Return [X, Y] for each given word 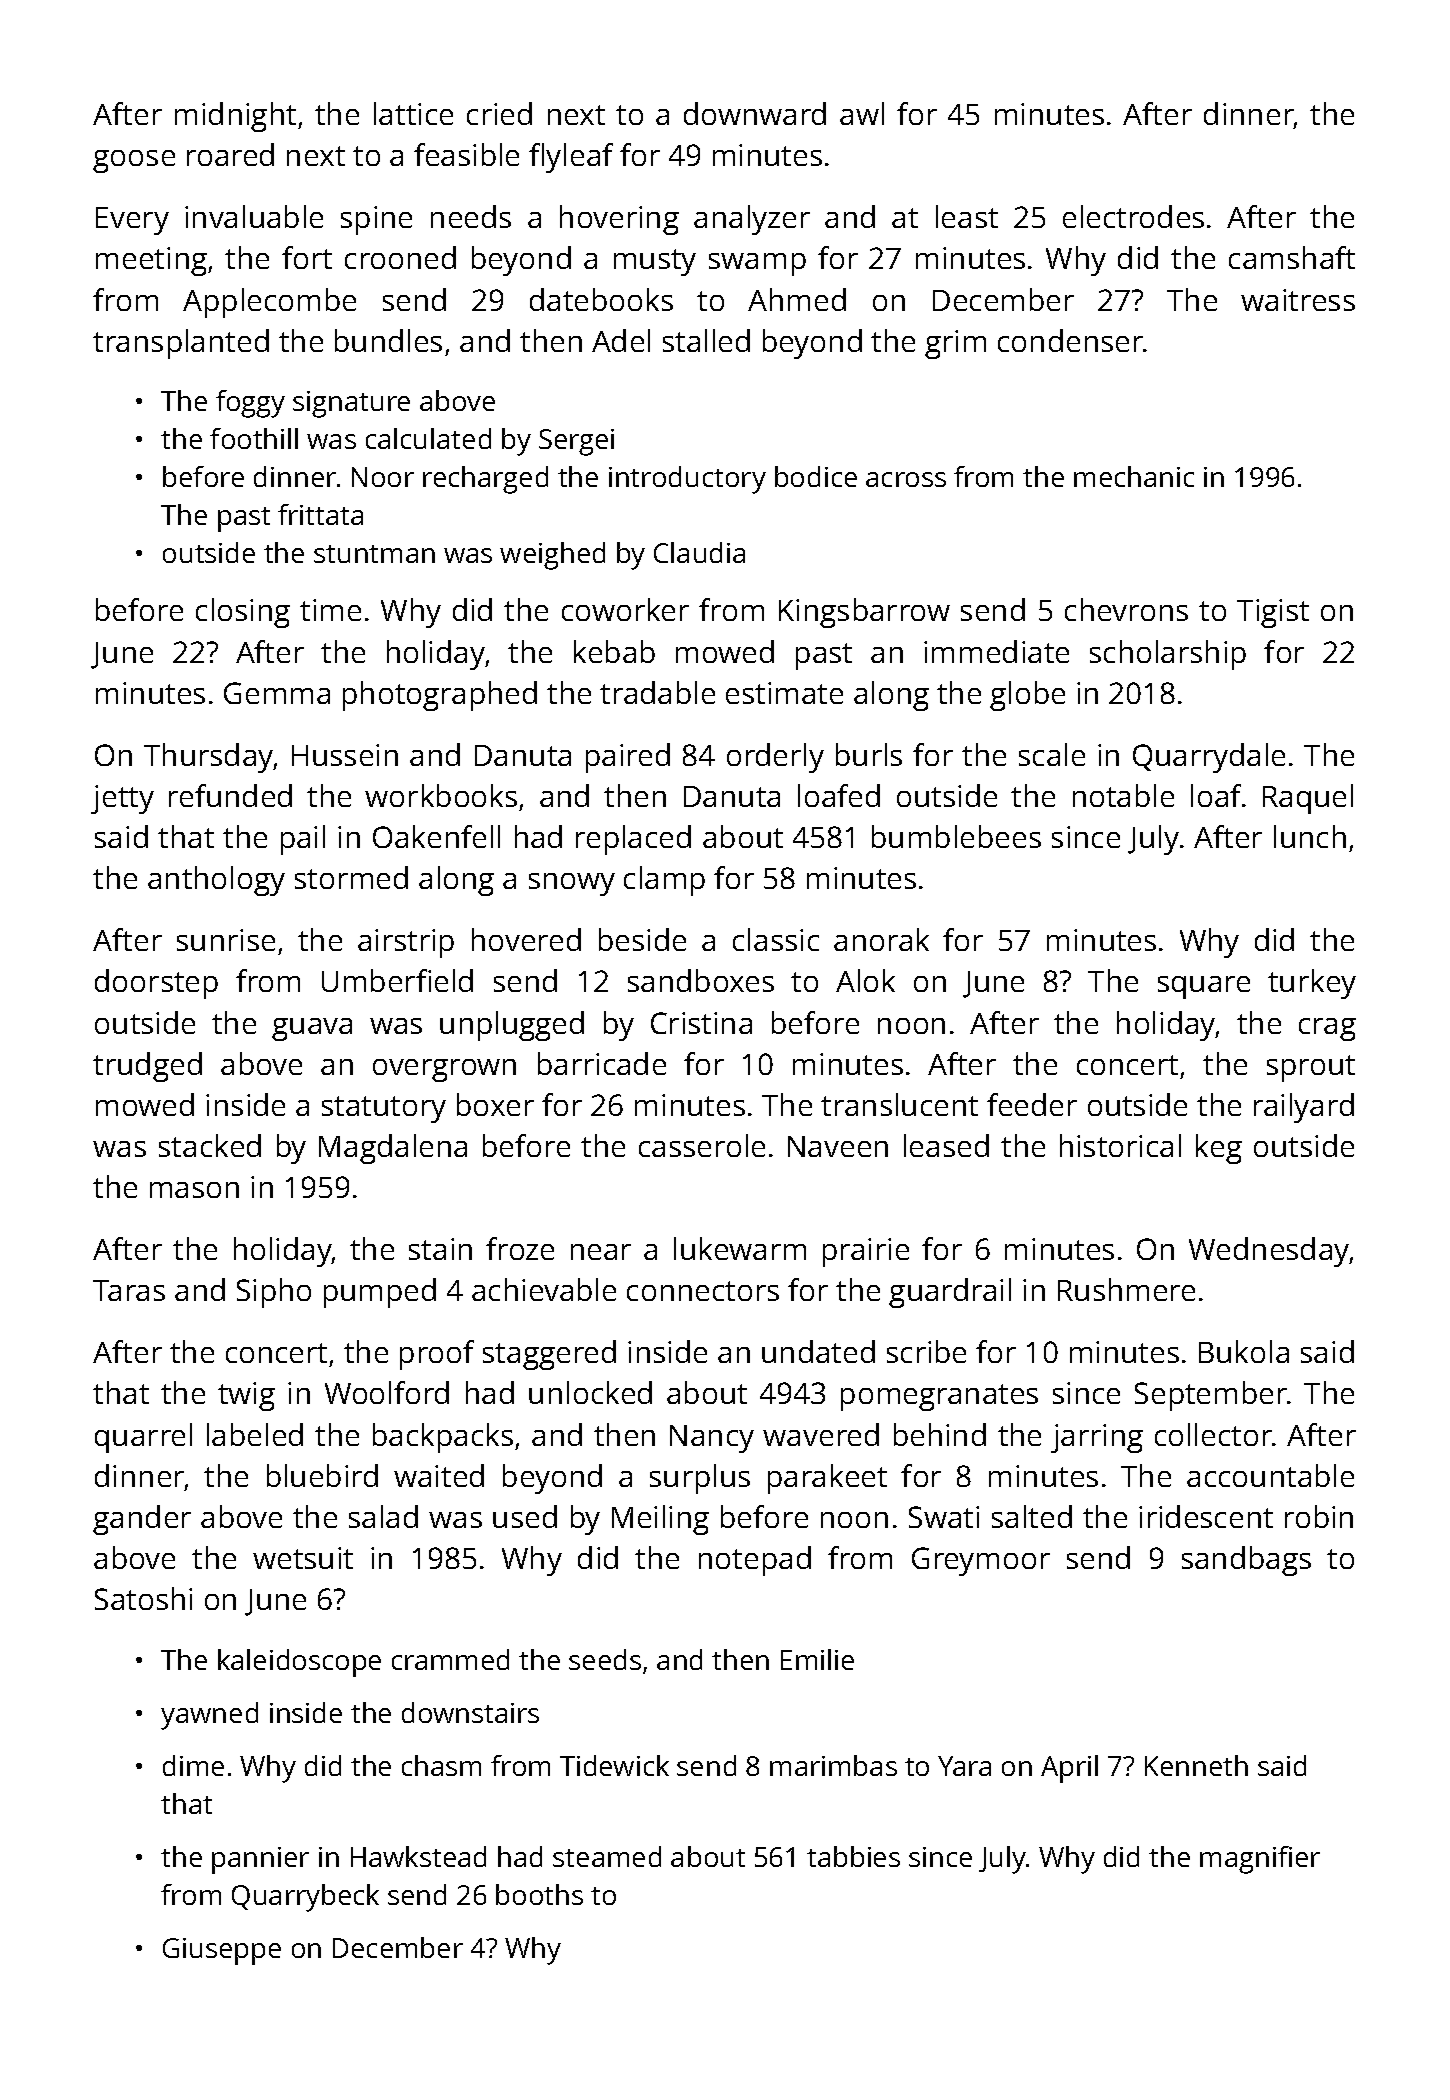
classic [776, 939]
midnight [235, 117]
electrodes [1133, 216]
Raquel [1308, 799]
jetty [122, 799]
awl [862, 113]
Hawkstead [418, 1856]
